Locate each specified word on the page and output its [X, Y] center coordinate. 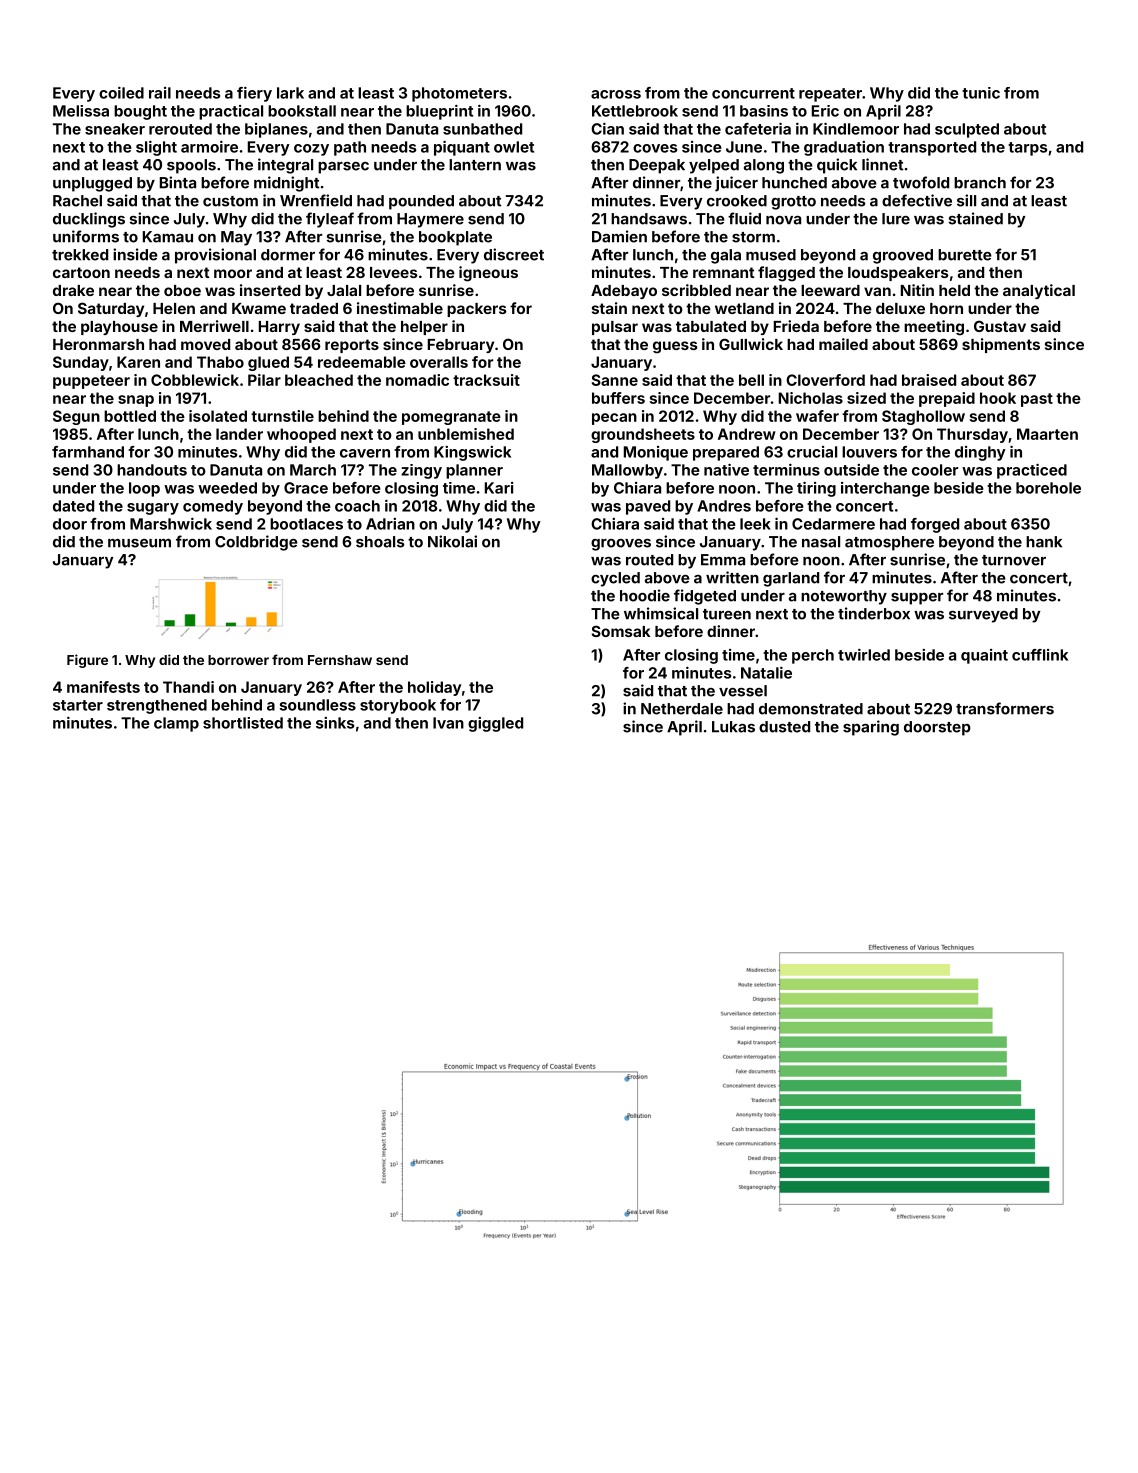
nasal [821, 542]
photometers [459, 94]
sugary [153, 509]
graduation [844, 148]
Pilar [264, 380]
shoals [380, 542]
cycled [615, 579]
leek [755, 524]
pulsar [615, 328]
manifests [103, 687]
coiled [121, 93]
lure [896, 219]
